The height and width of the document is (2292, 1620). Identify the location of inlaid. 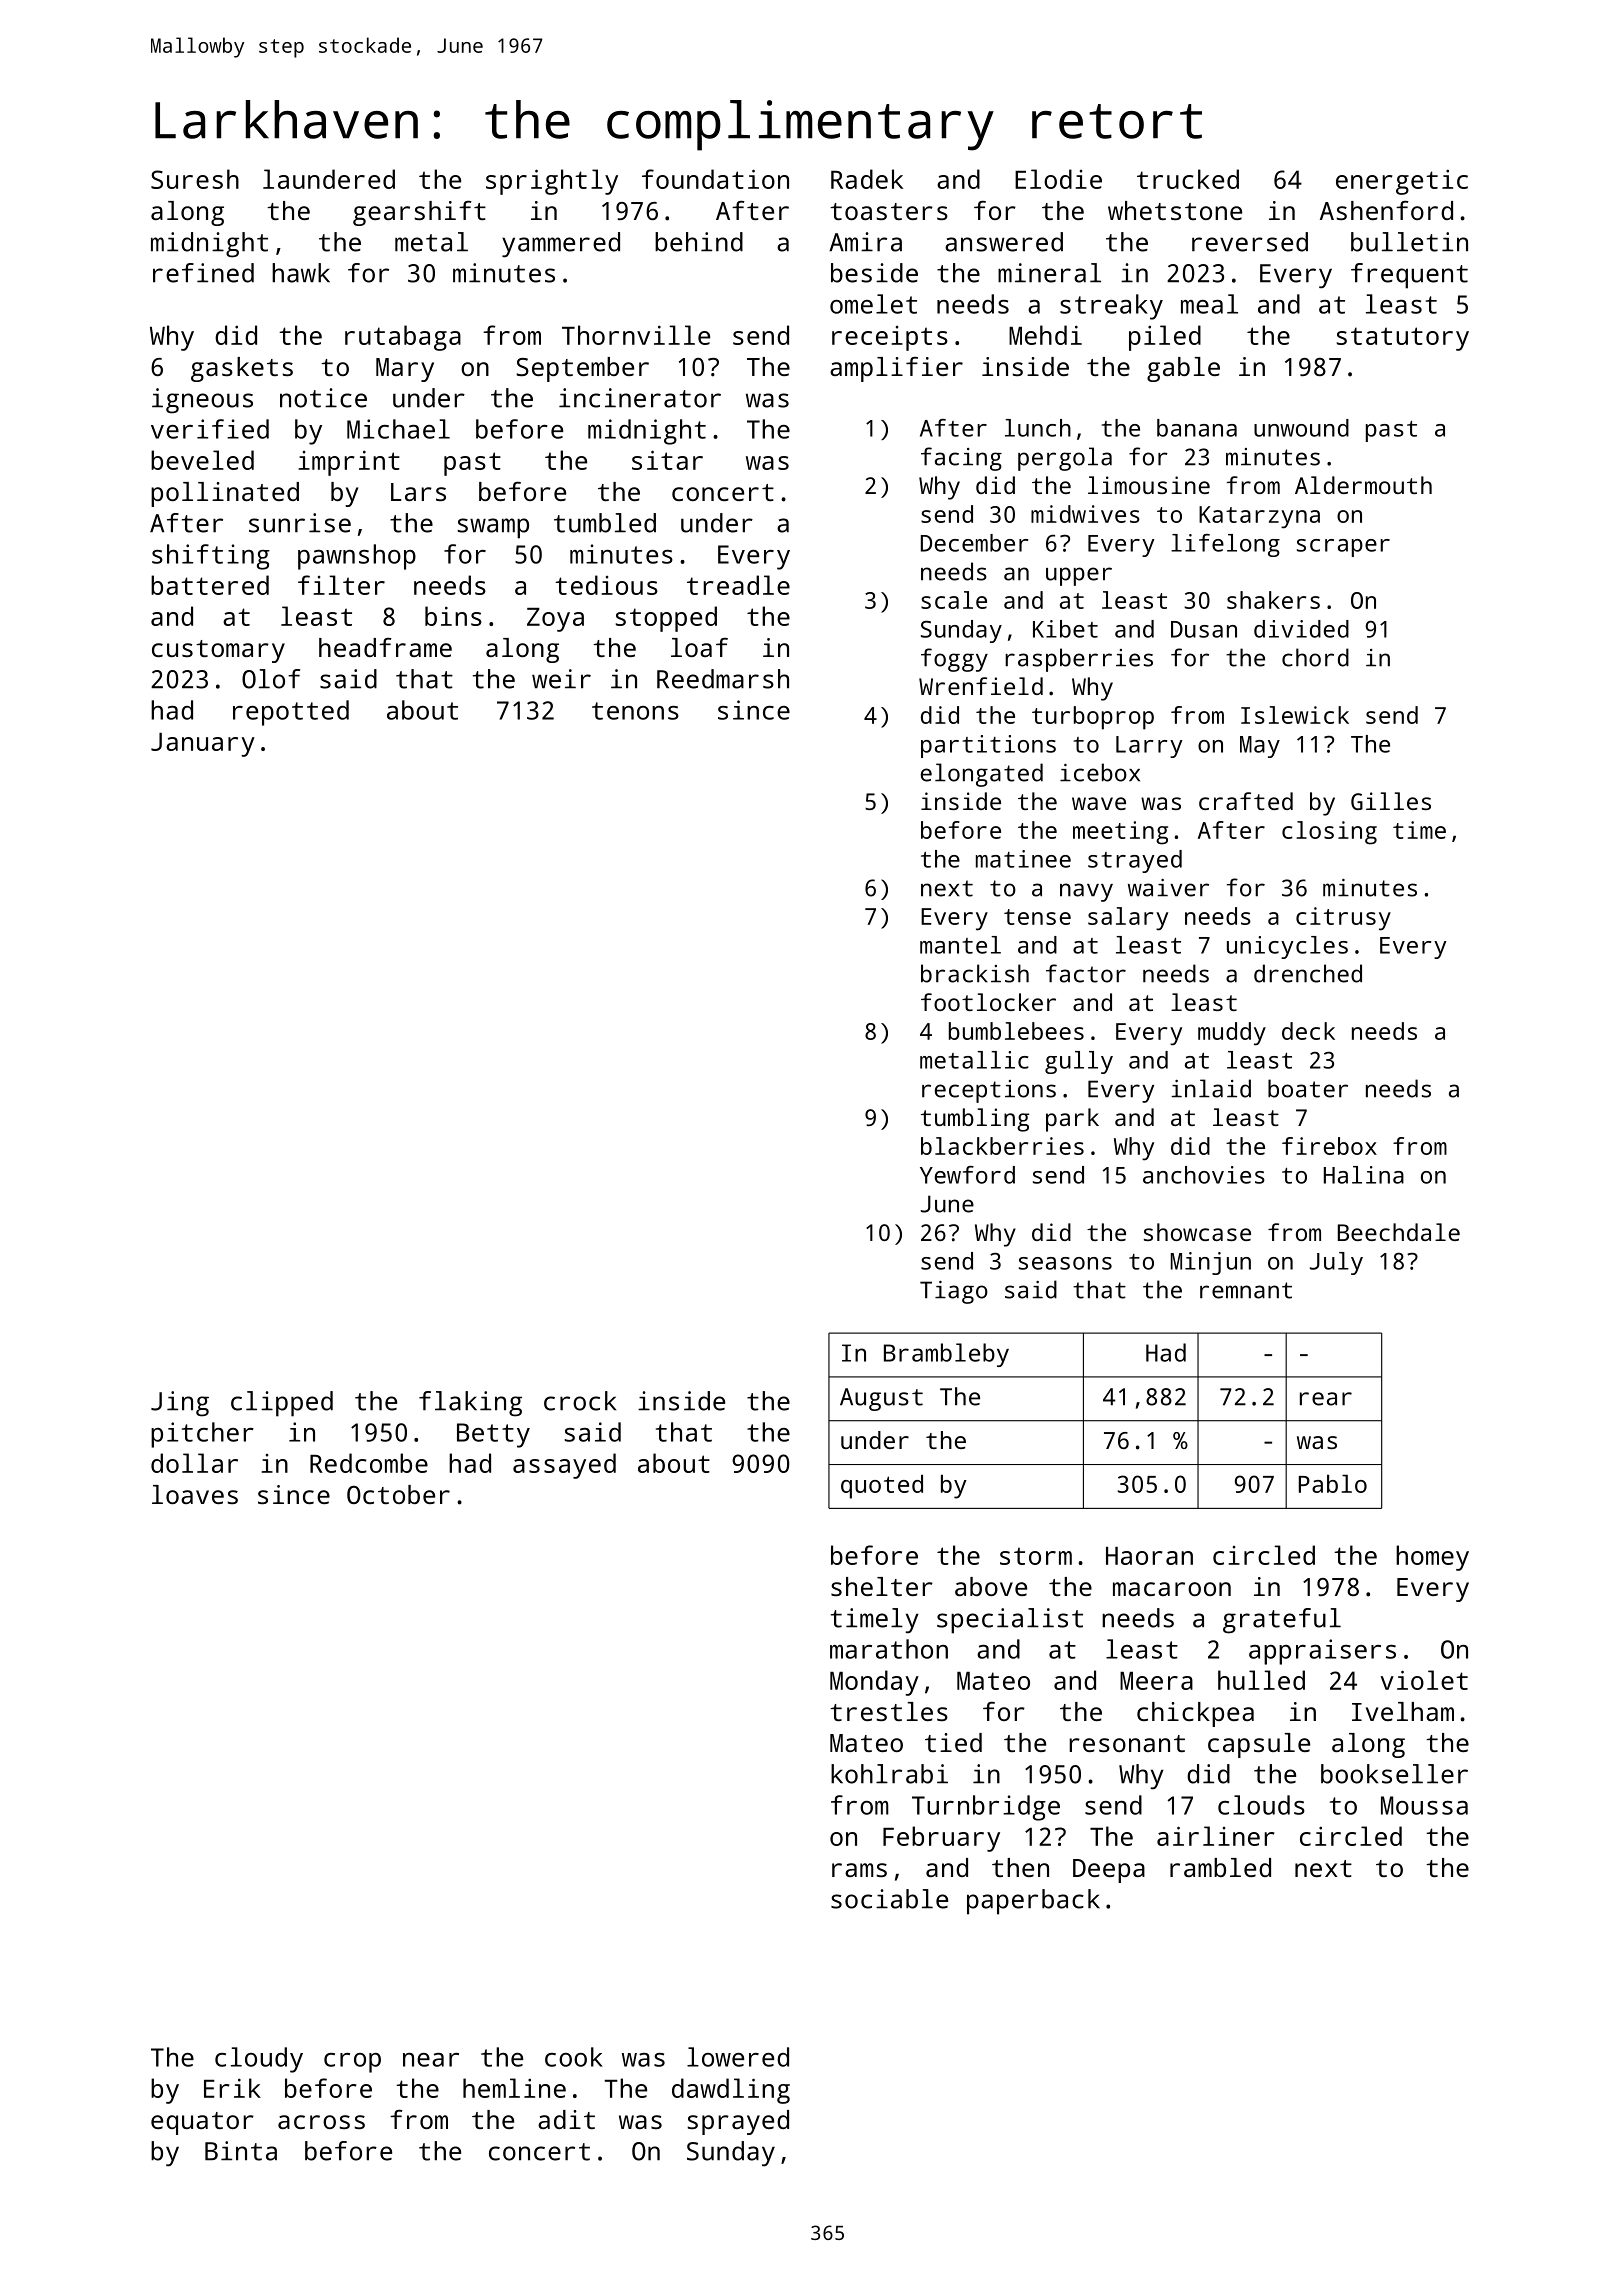
(1211, 1088).
